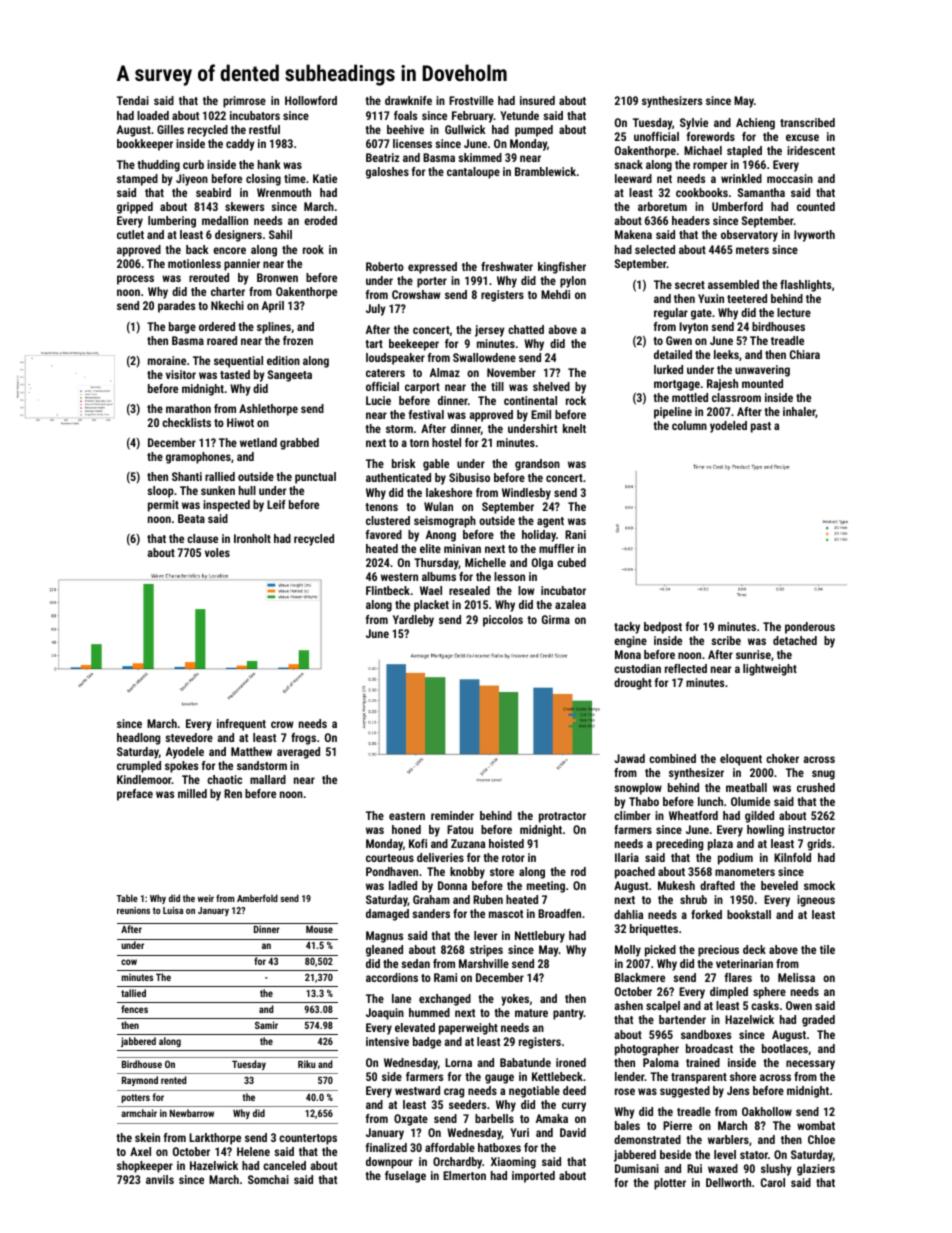 This image has height=1233, width=952. What do you see at coordinates (145, 1167) in the image?
I see `shopkeeper` at bounding box center [145, 1167].
